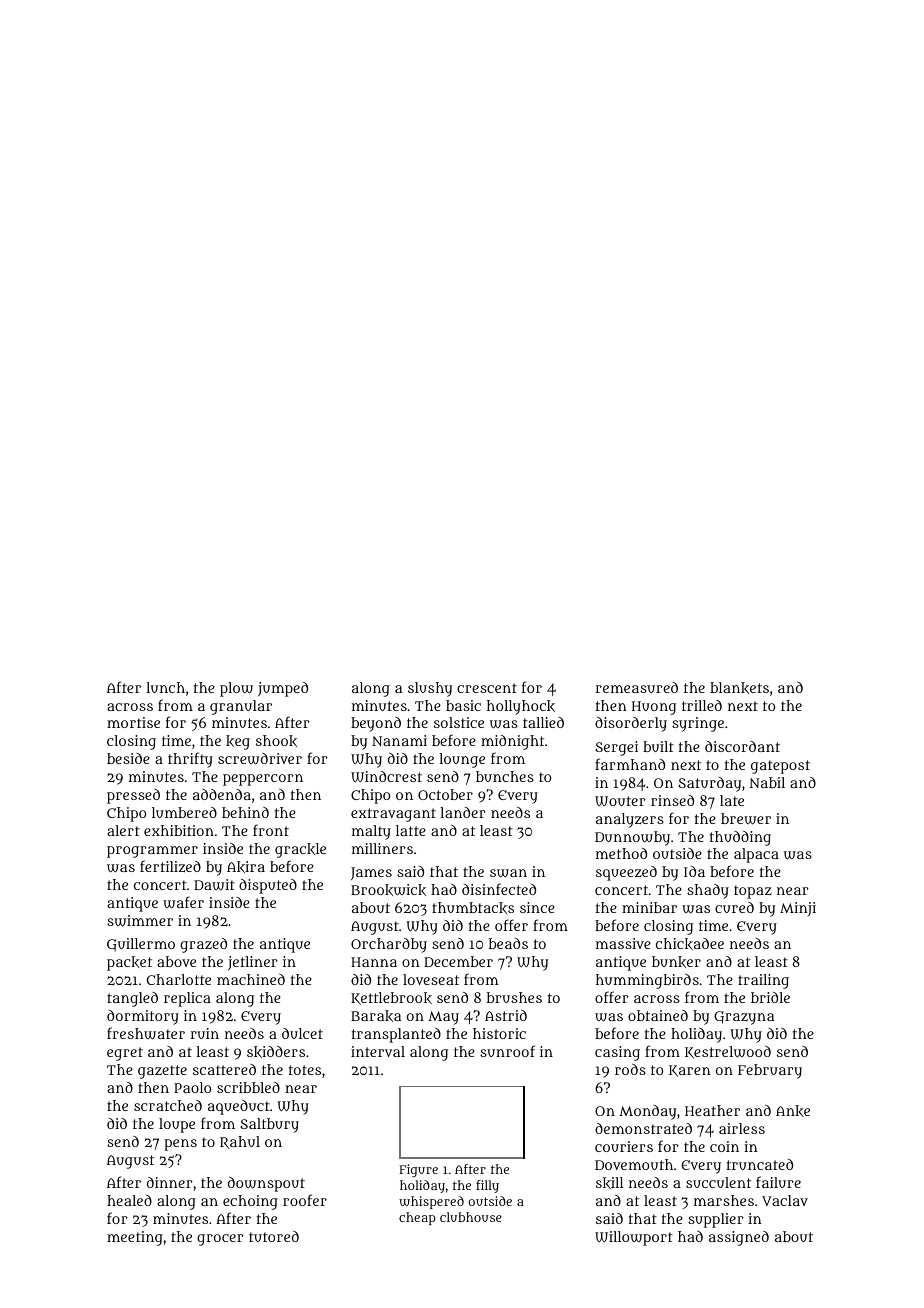 This screenshot has height=1308, width=924. I want to click on coin, so click(724, 1146).
